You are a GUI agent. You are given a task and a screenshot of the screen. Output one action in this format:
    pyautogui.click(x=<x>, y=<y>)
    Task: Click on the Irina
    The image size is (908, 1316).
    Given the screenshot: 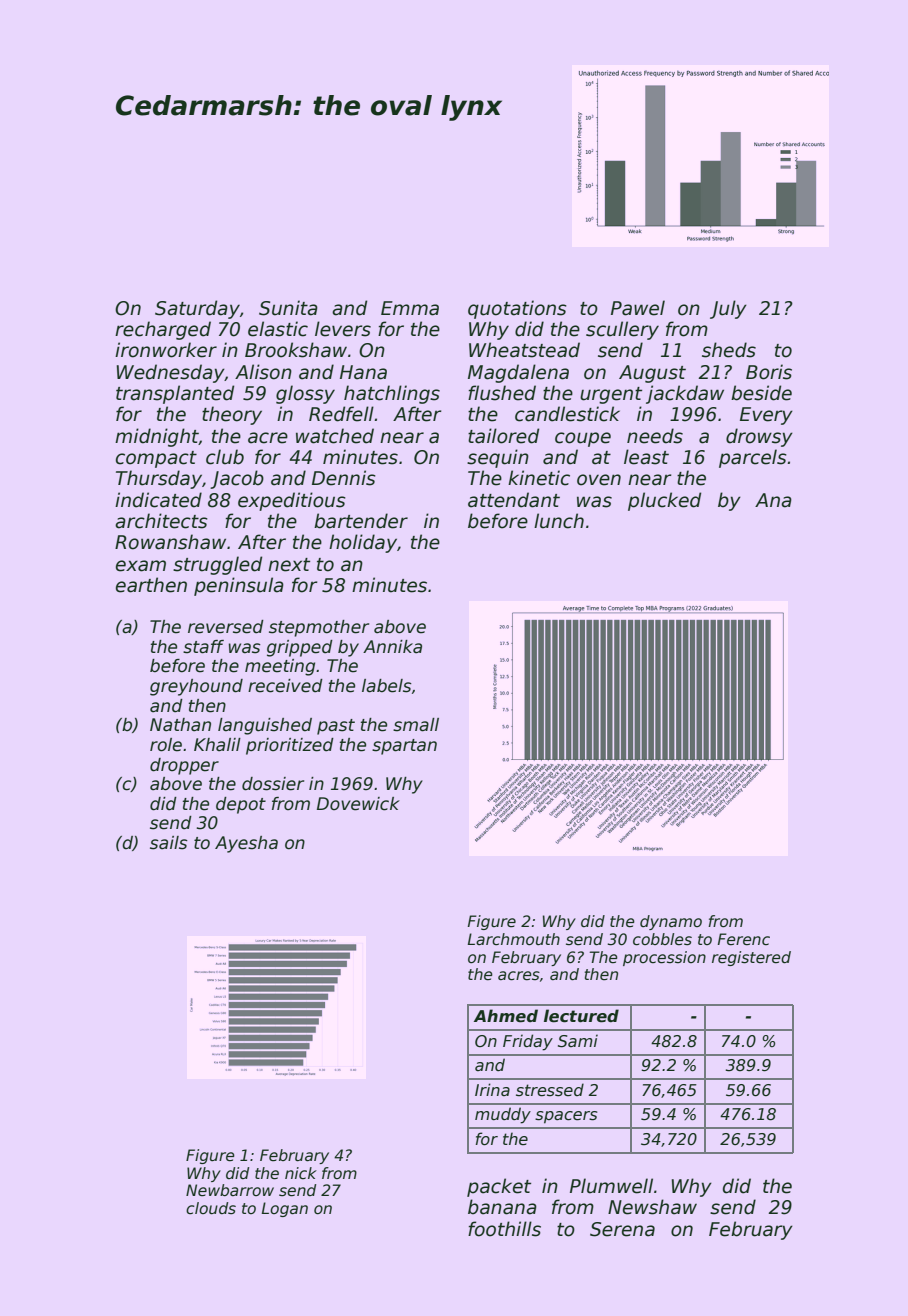 What is the action you would take?
    pyautogui.click(x=492, y=1089)
